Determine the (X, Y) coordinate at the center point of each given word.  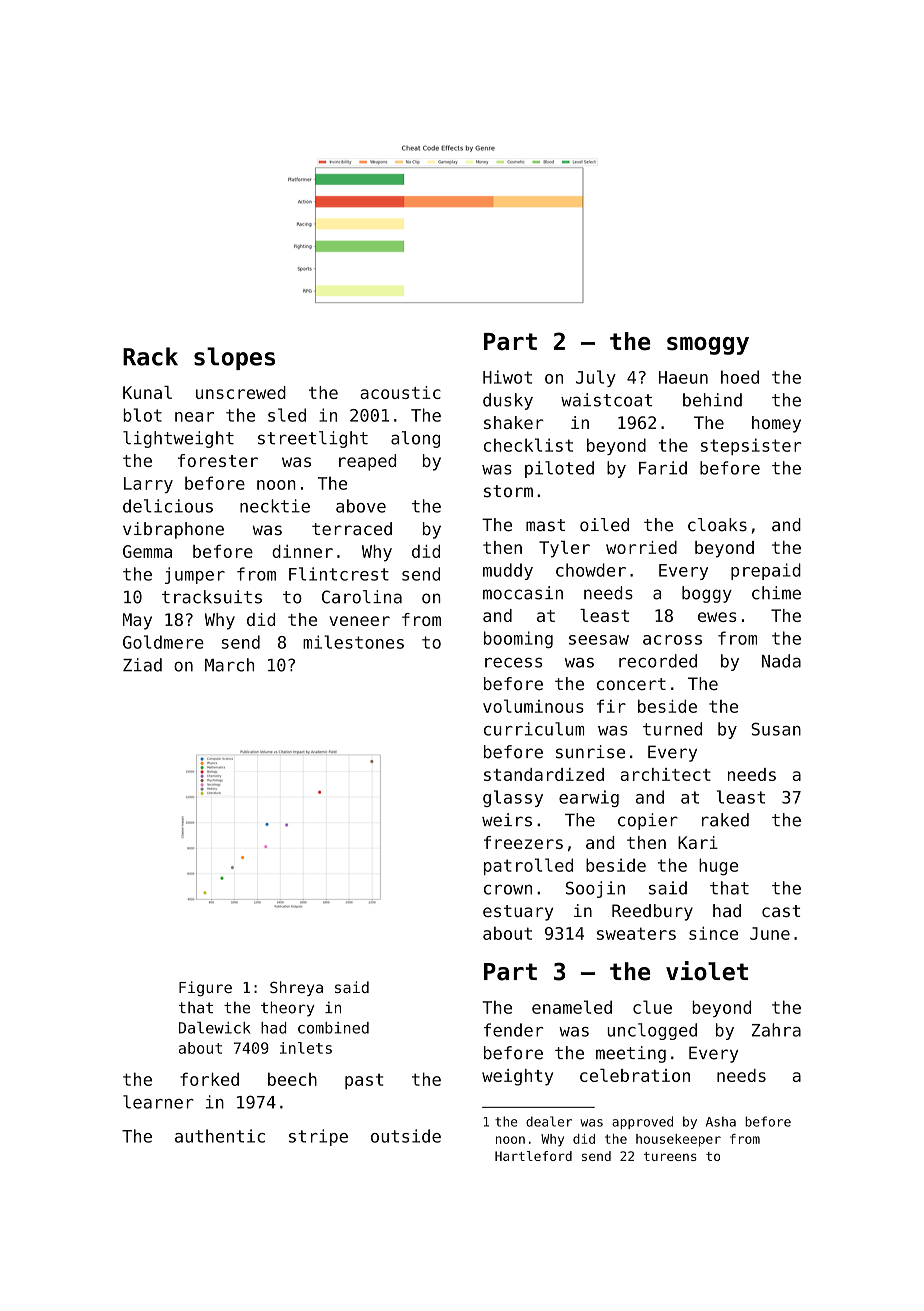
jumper (195, 575)
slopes (234, 358)
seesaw (599, 640)
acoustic (400, 392)
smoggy (708, 346)
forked (209, 1079)
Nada (781, 661)
